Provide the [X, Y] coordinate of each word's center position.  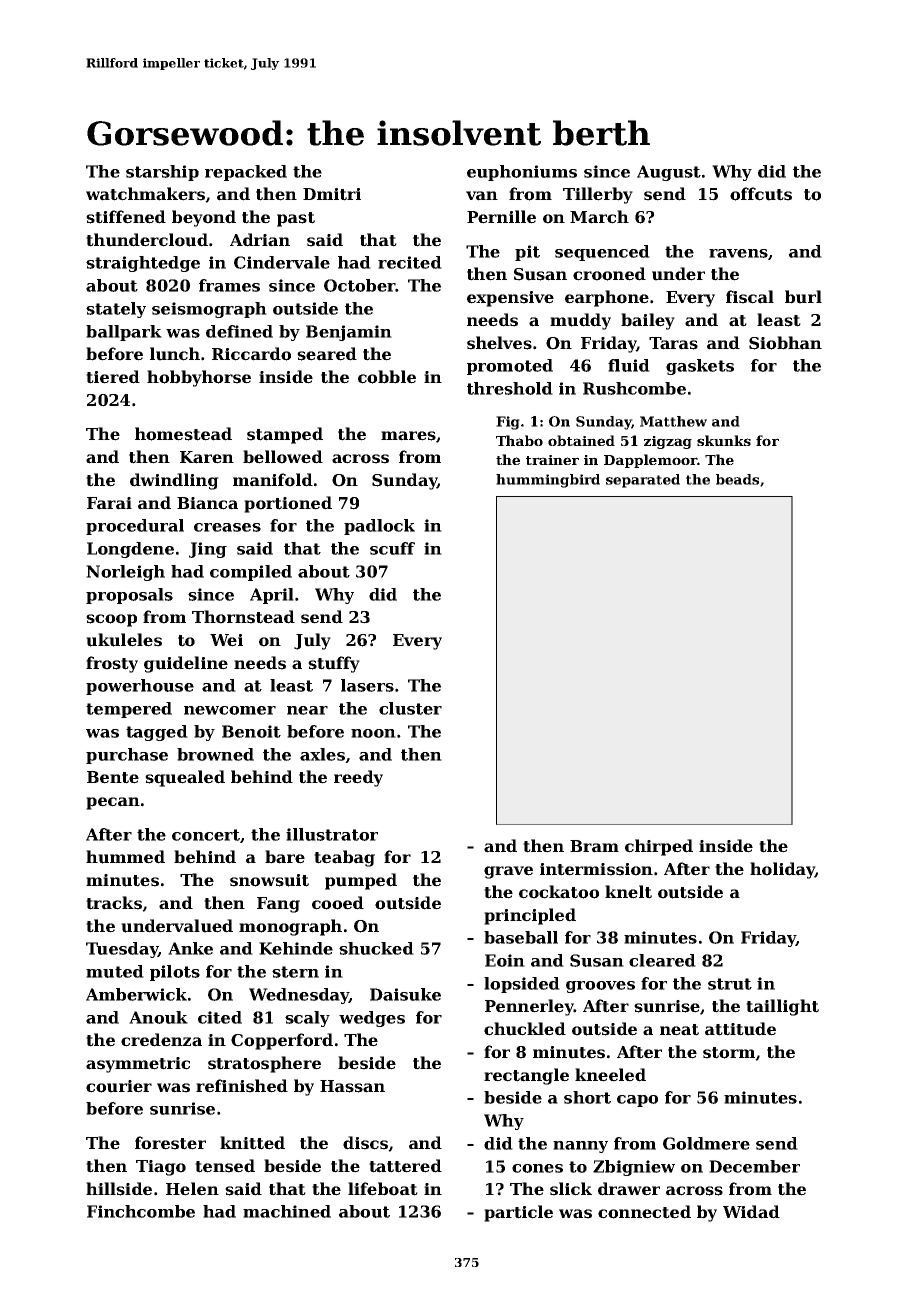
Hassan [352, 1086]
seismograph [209, 310]
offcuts [761, 194]
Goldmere [706, 1143]
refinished [242, 1086]
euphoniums [522, 173]
